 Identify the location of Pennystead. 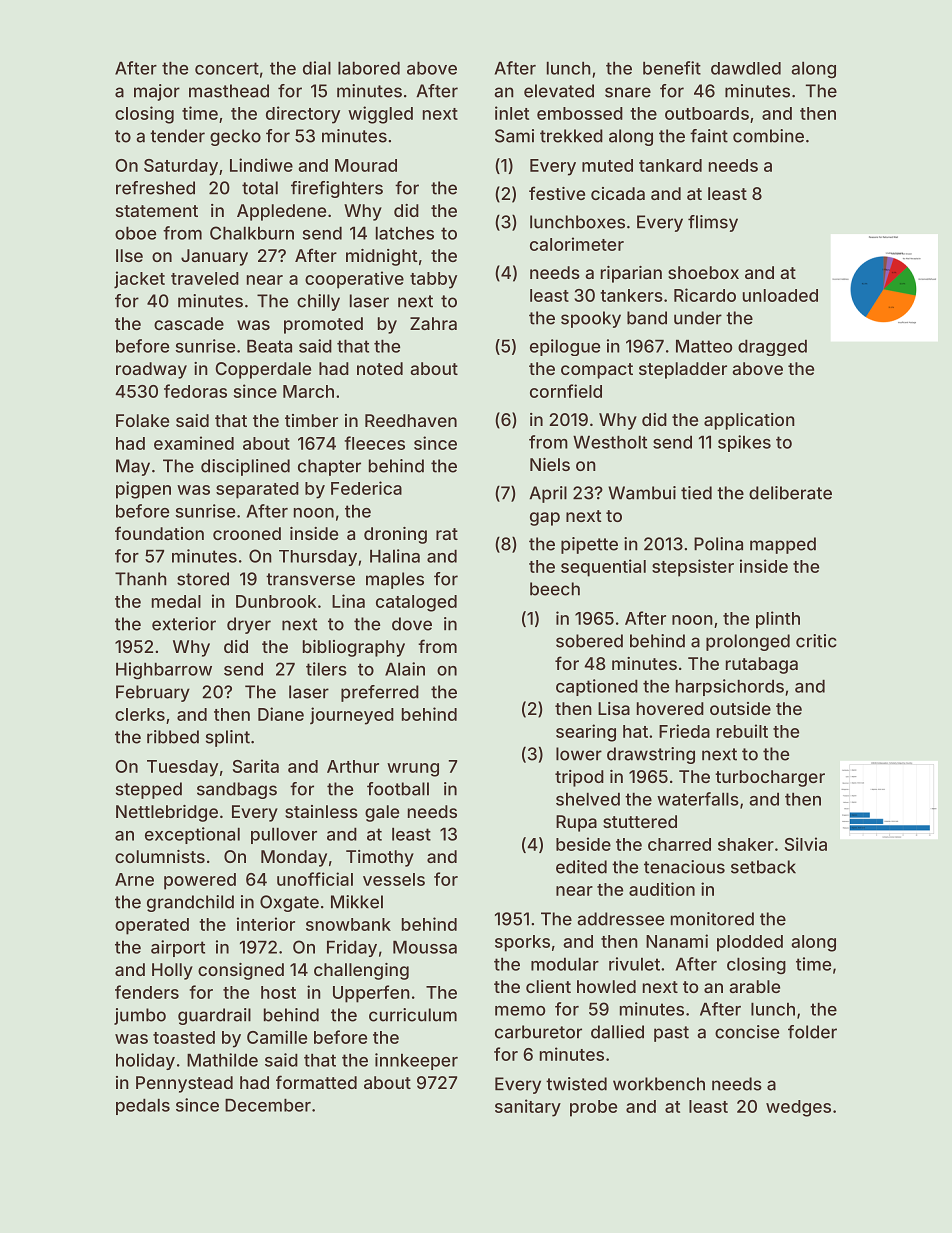
(184, 1084).
